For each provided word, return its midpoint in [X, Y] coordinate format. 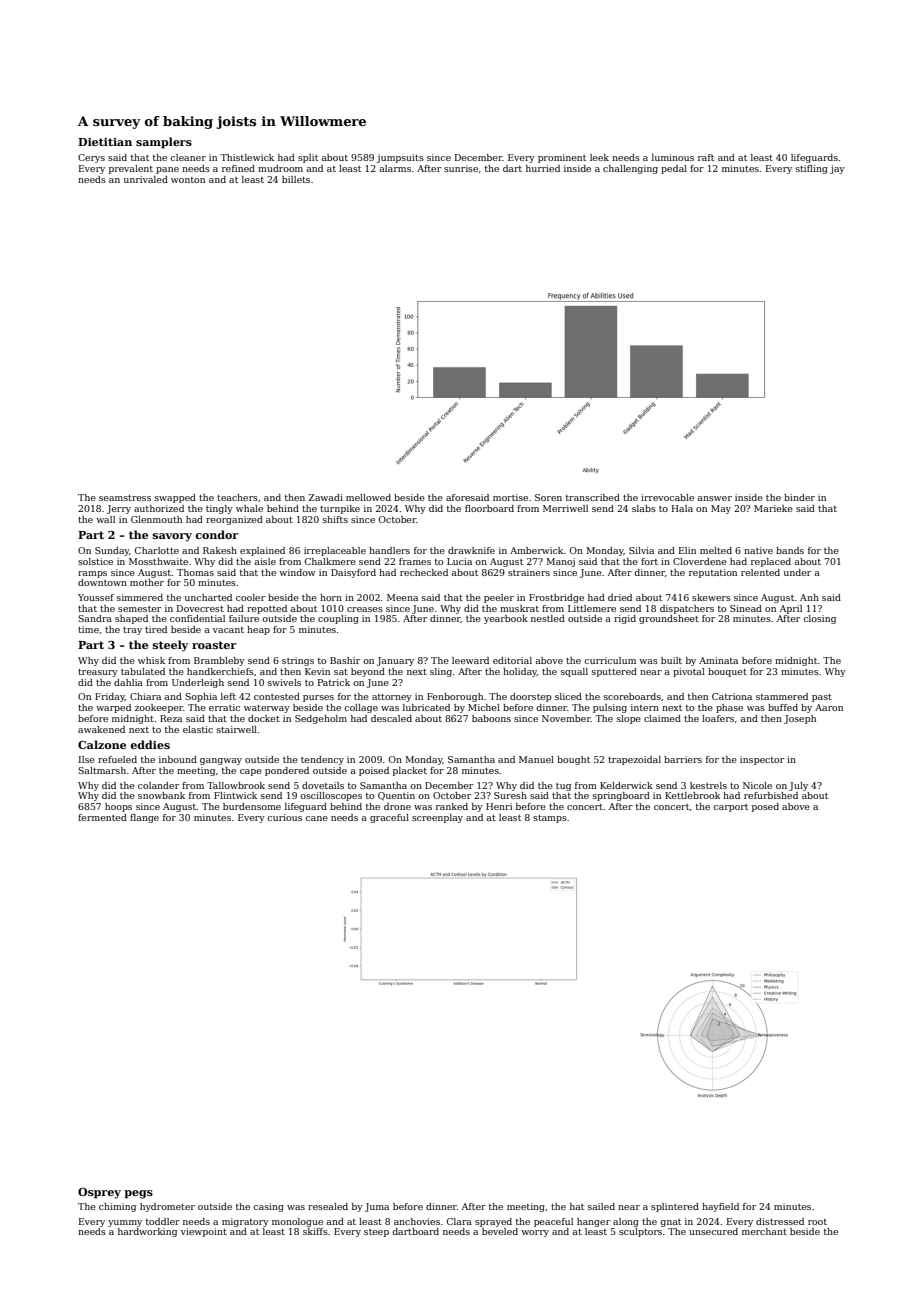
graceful [389, 818]
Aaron [829, 707]
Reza [171, 718]
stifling [812, 169]
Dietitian [105, 142]
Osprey [99, 1193]
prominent [562, 158]
